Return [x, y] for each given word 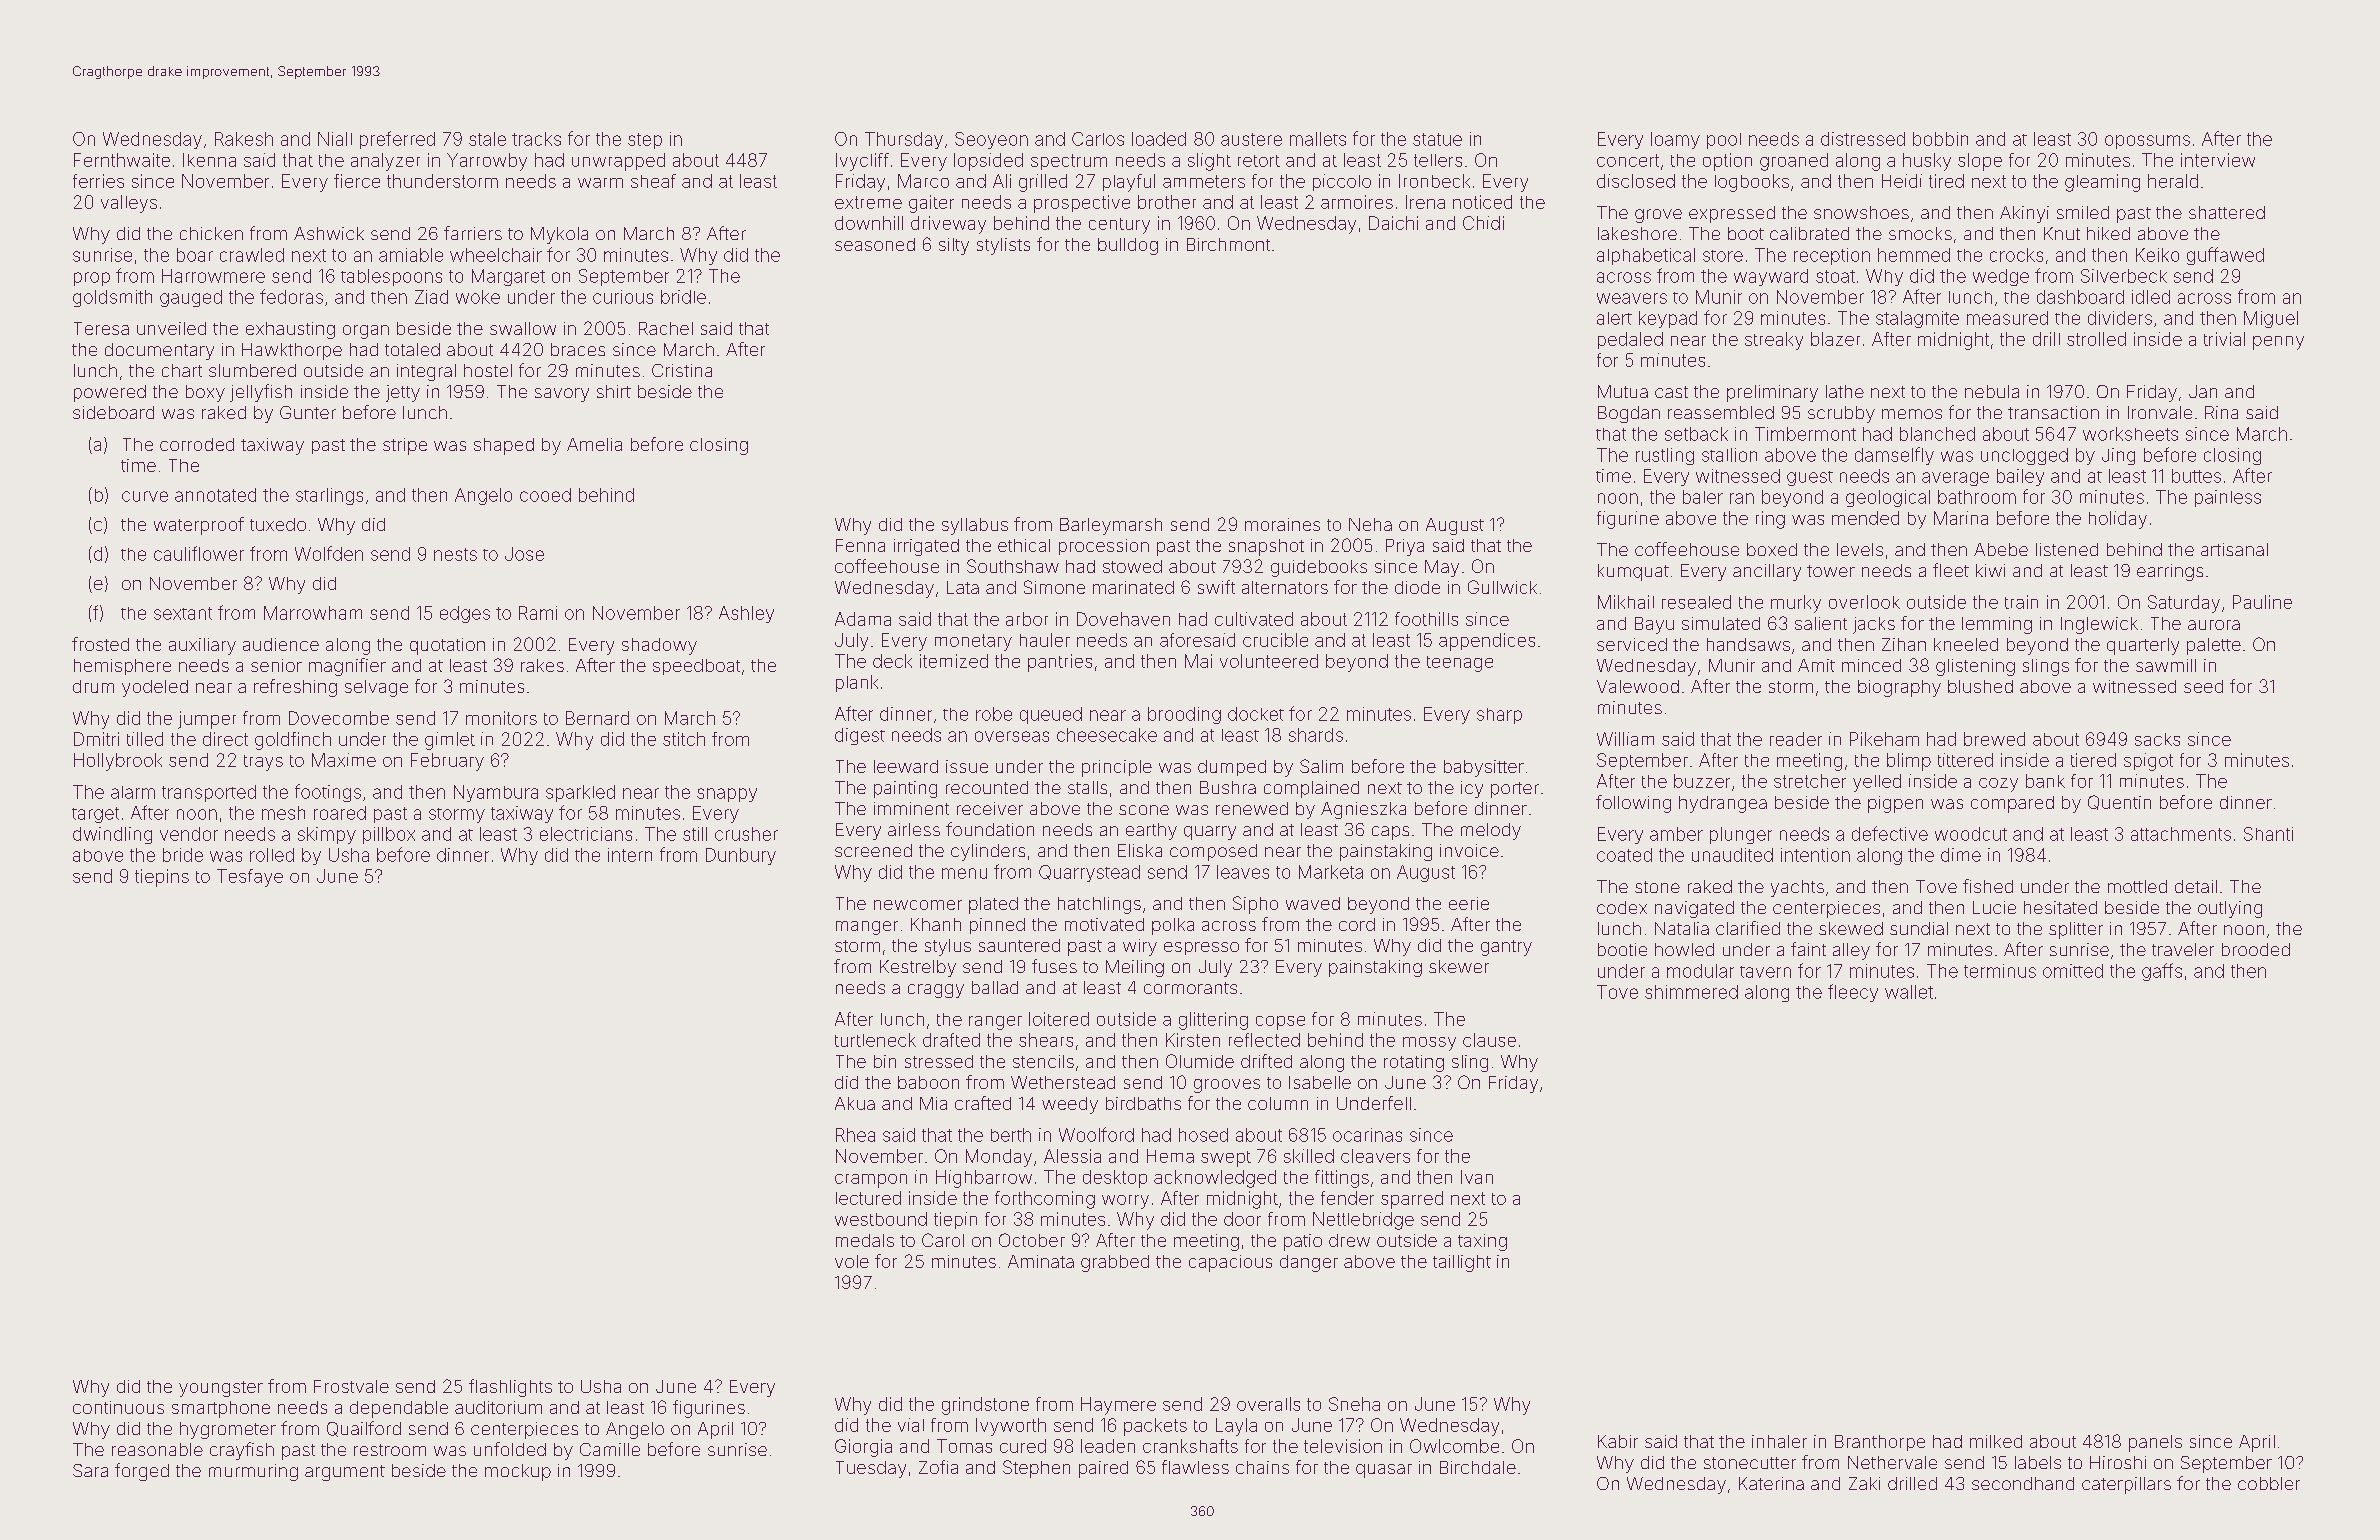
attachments [2181, 834]
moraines [1282, 524]
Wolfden [329, 553]
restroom [390, 1450]
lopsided [988, 162]
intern [630, 855]
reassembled [1721, 412]
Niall [335, 139]
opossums [2147, 142]
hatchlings [1099, 905]
